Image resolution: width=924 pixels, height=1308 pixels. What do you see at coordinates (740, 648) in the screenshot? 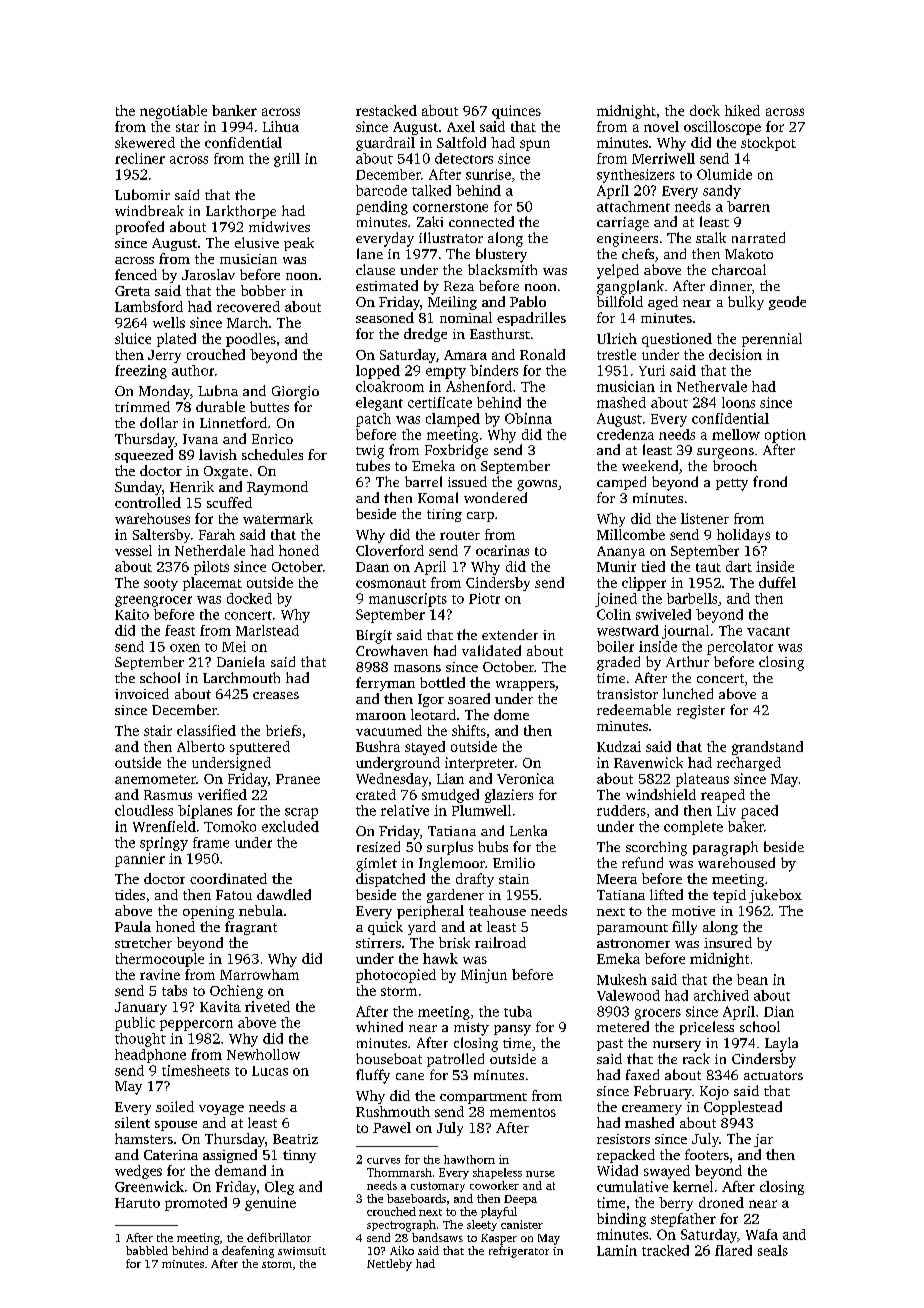
I see `percolator` at bounding box center [740, 648].
